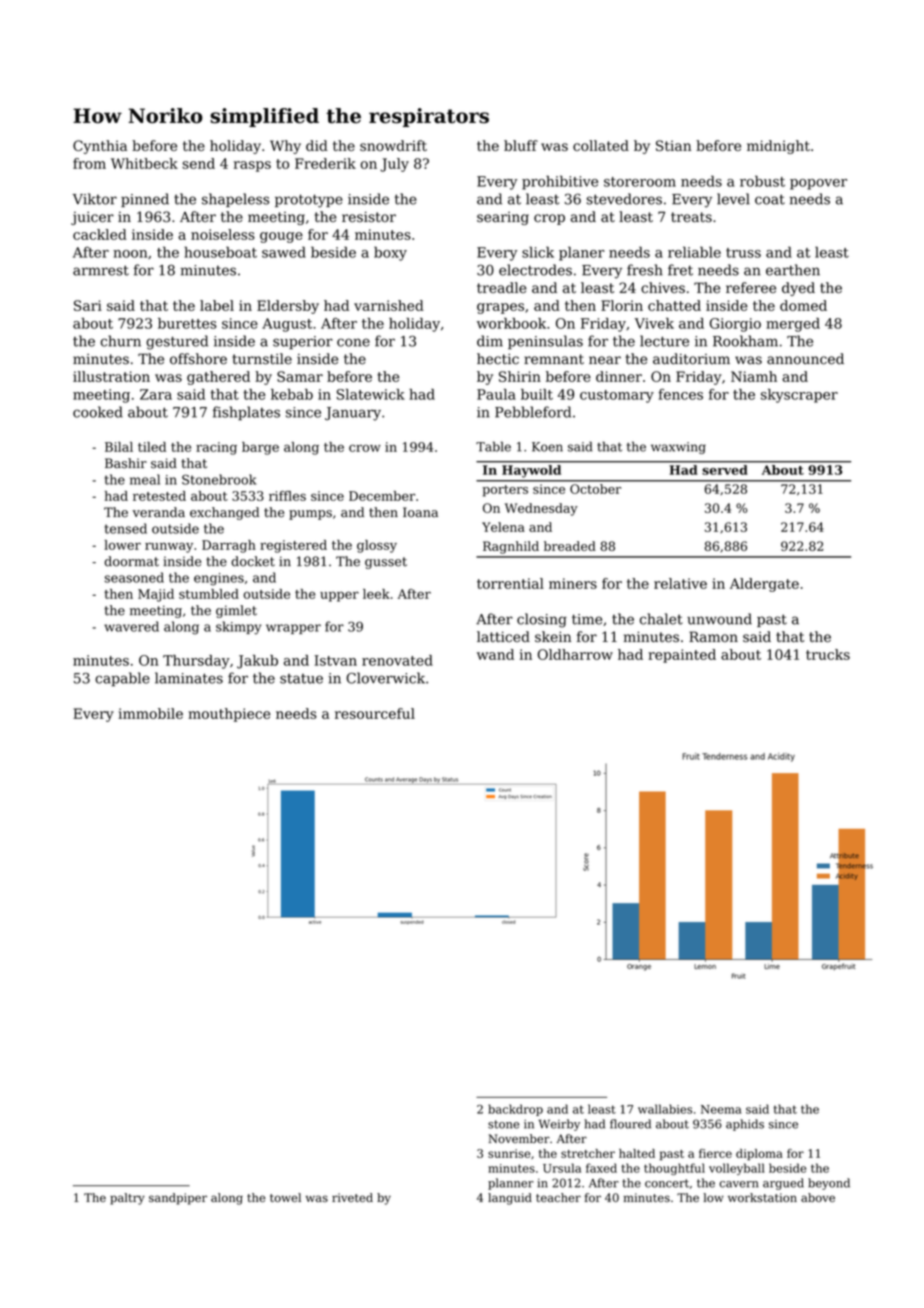  What do you see at coordinates (100, 147) in the image?
I see `Cynthia` at bounding box center [100, 147].
